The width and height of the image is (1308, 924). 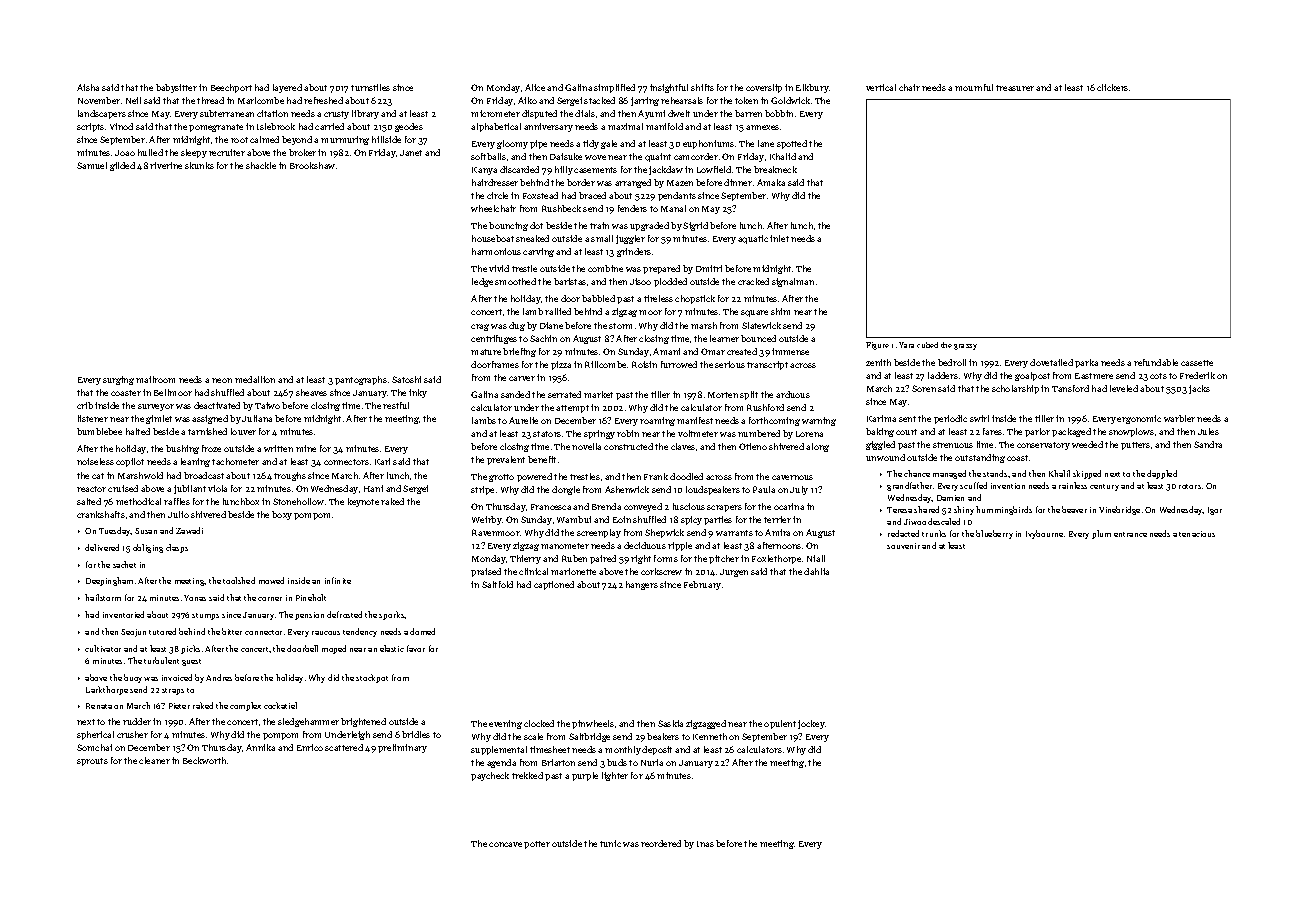 I want to click on favor, so click(x=416, y=648).
